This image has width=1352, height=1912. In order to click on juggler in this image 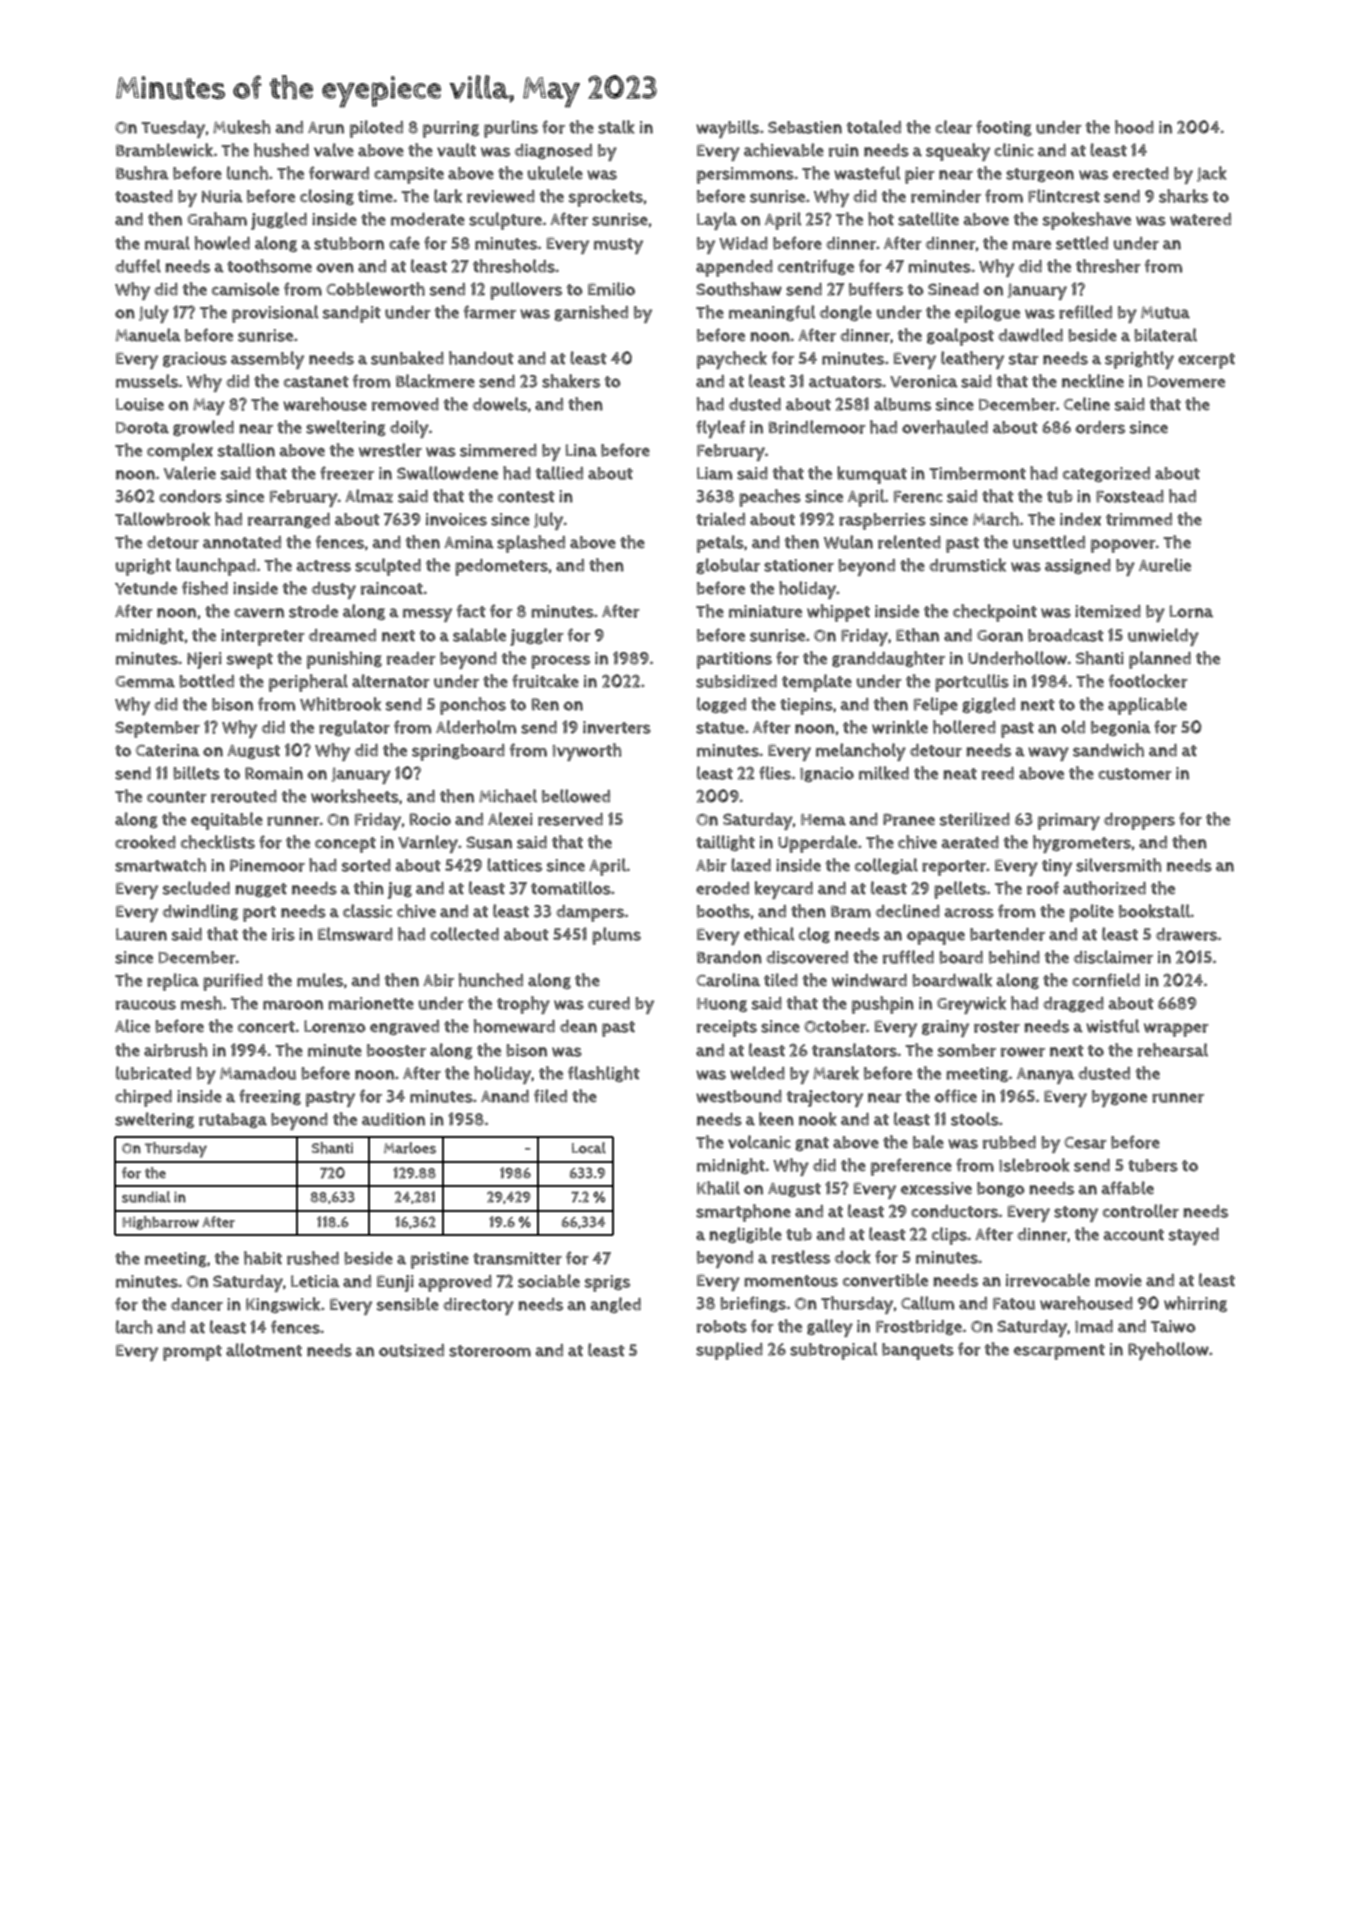, I will do `click(537, 637)`.
